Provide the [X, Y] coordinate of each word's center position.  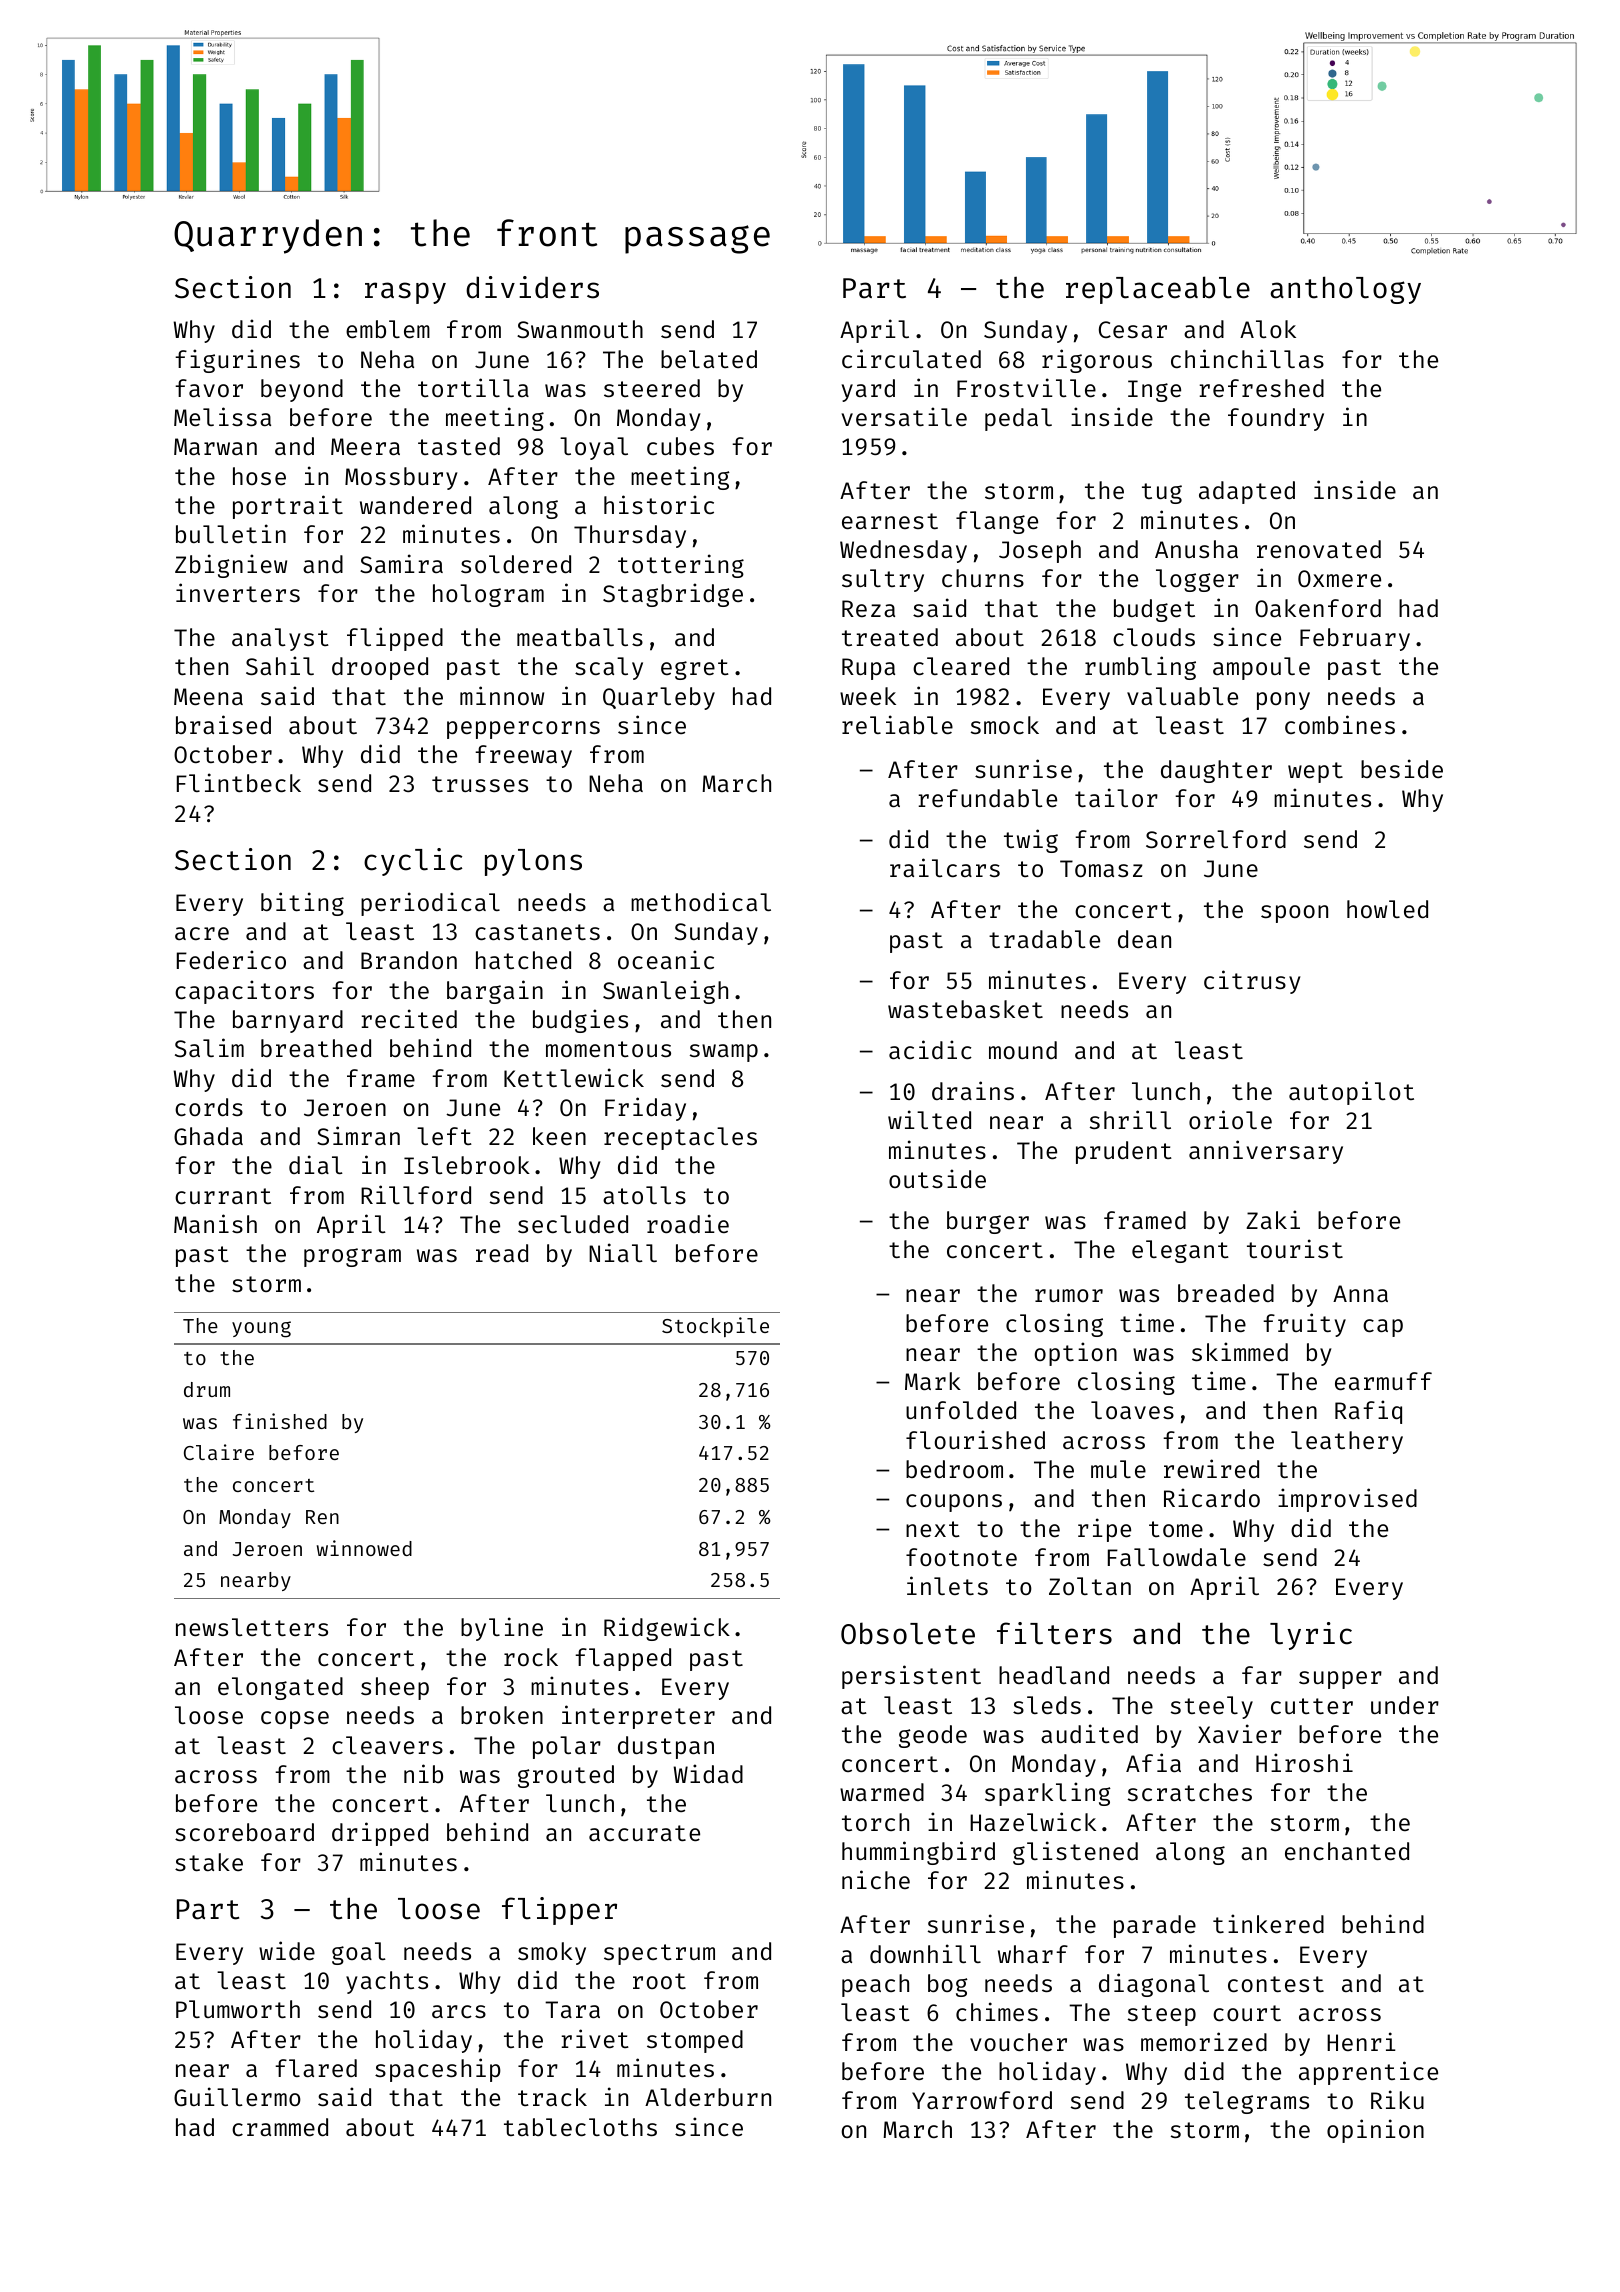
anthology [1345, 290]
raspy [405, 293]
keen [559, 1136]
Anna [1360, 1293]
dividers [532, 287]
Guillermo [237, 2096]
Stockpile [715, 1327]
